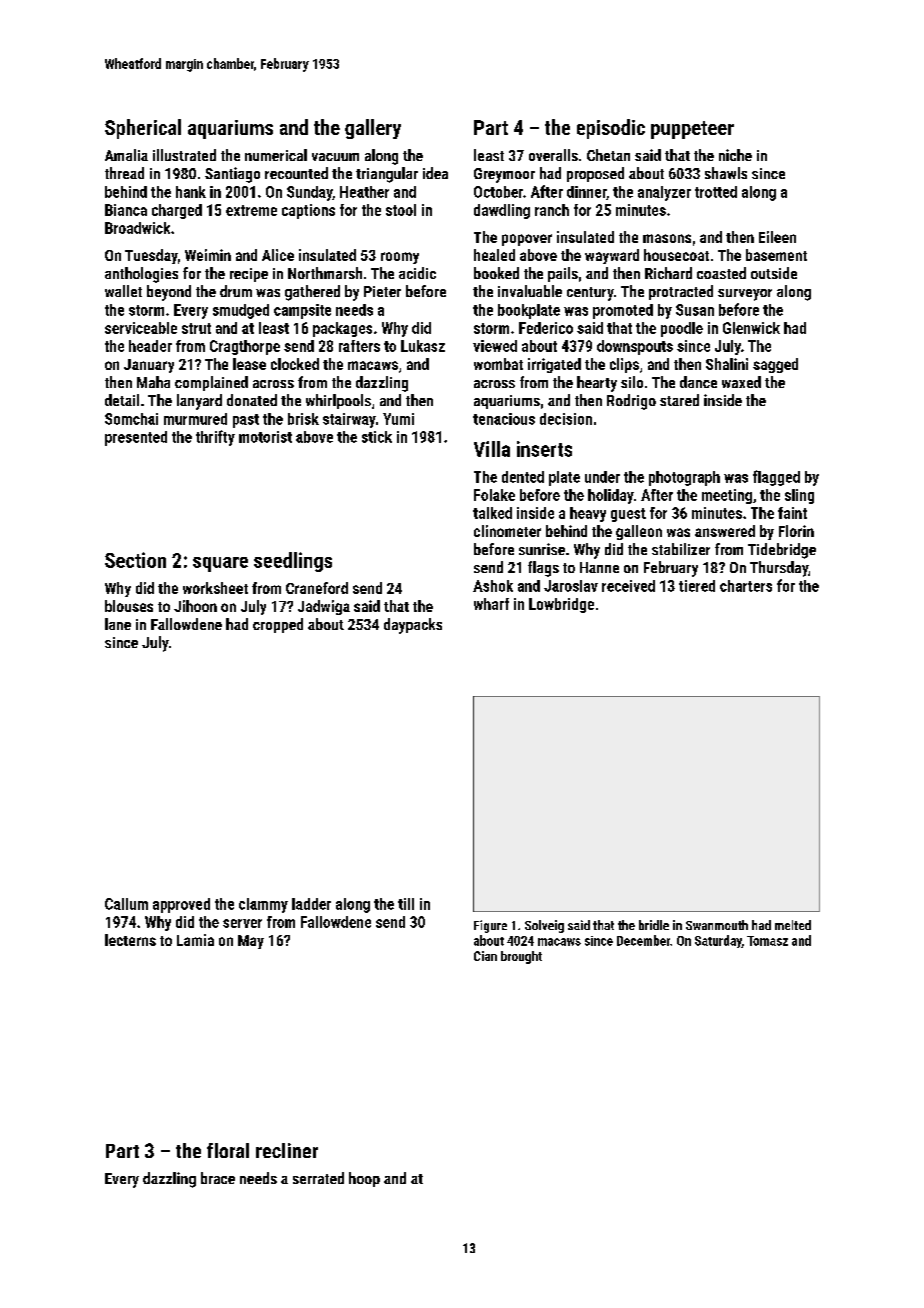 The width and height of the screenshot is (924, 1308). I want to click on hoop, so click(364, 1179).
